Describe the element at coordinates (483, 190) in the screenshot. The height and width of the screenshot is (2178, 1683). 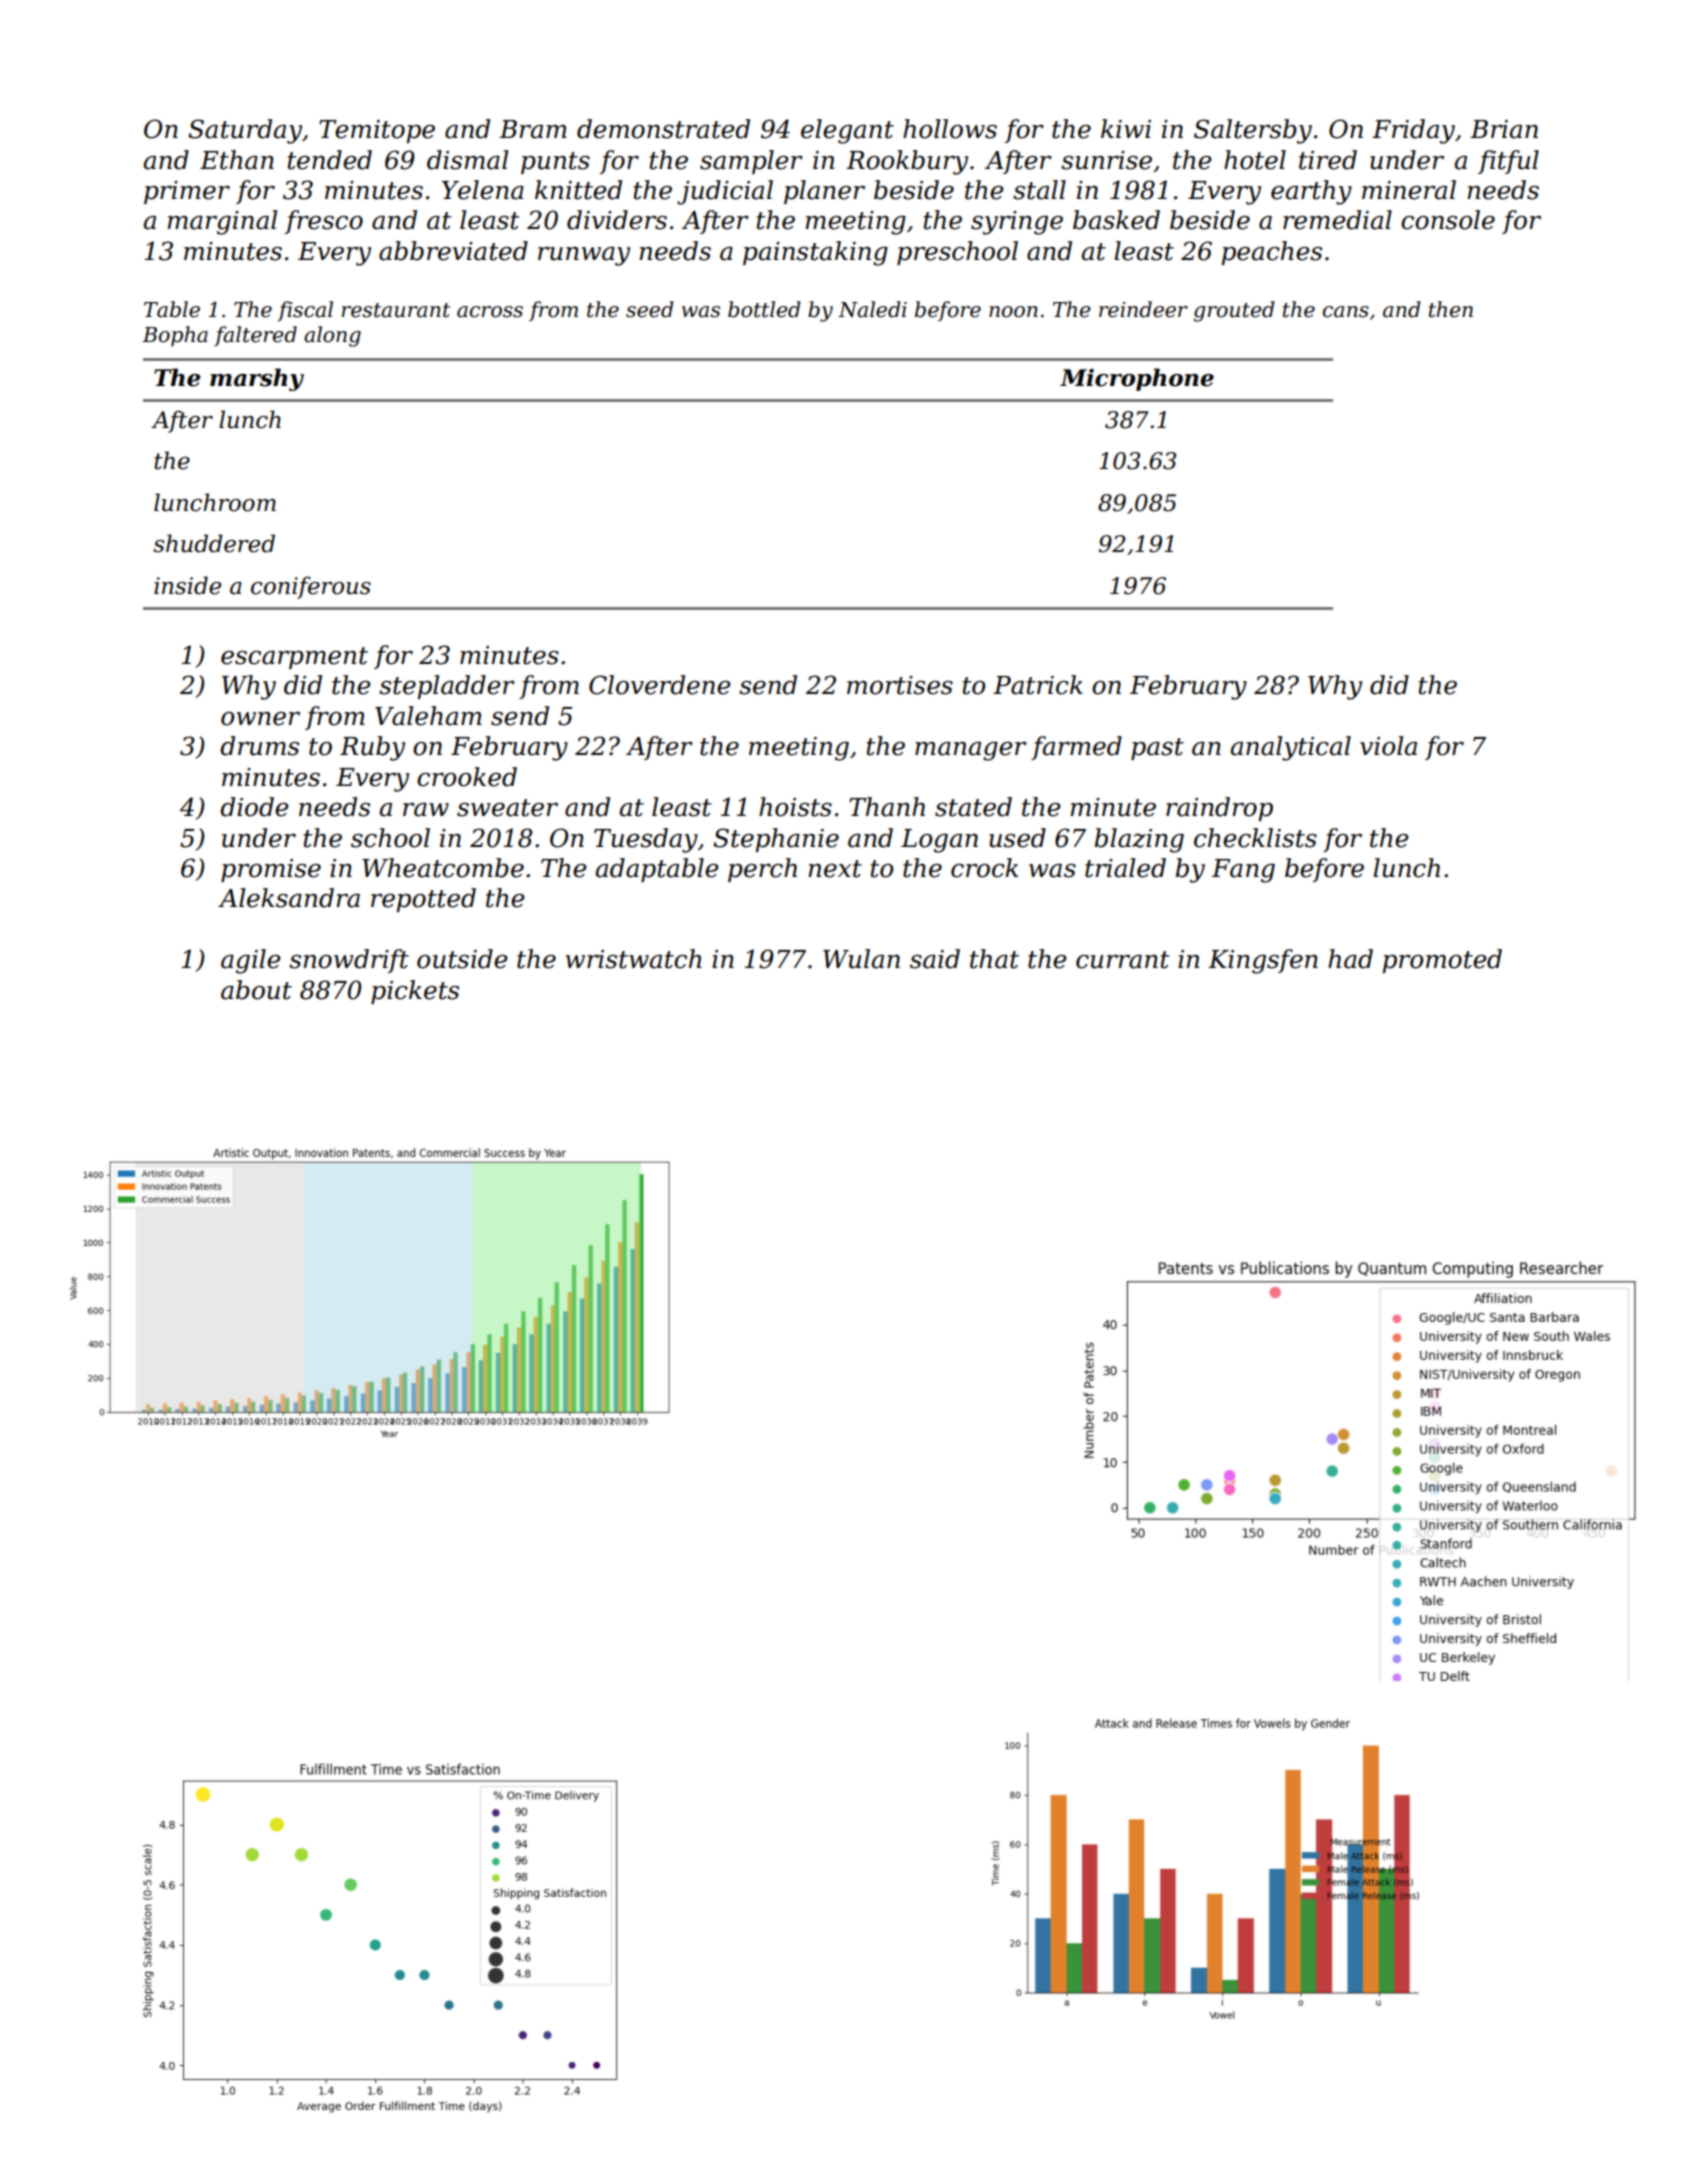
I see `Yelena` at that location.
